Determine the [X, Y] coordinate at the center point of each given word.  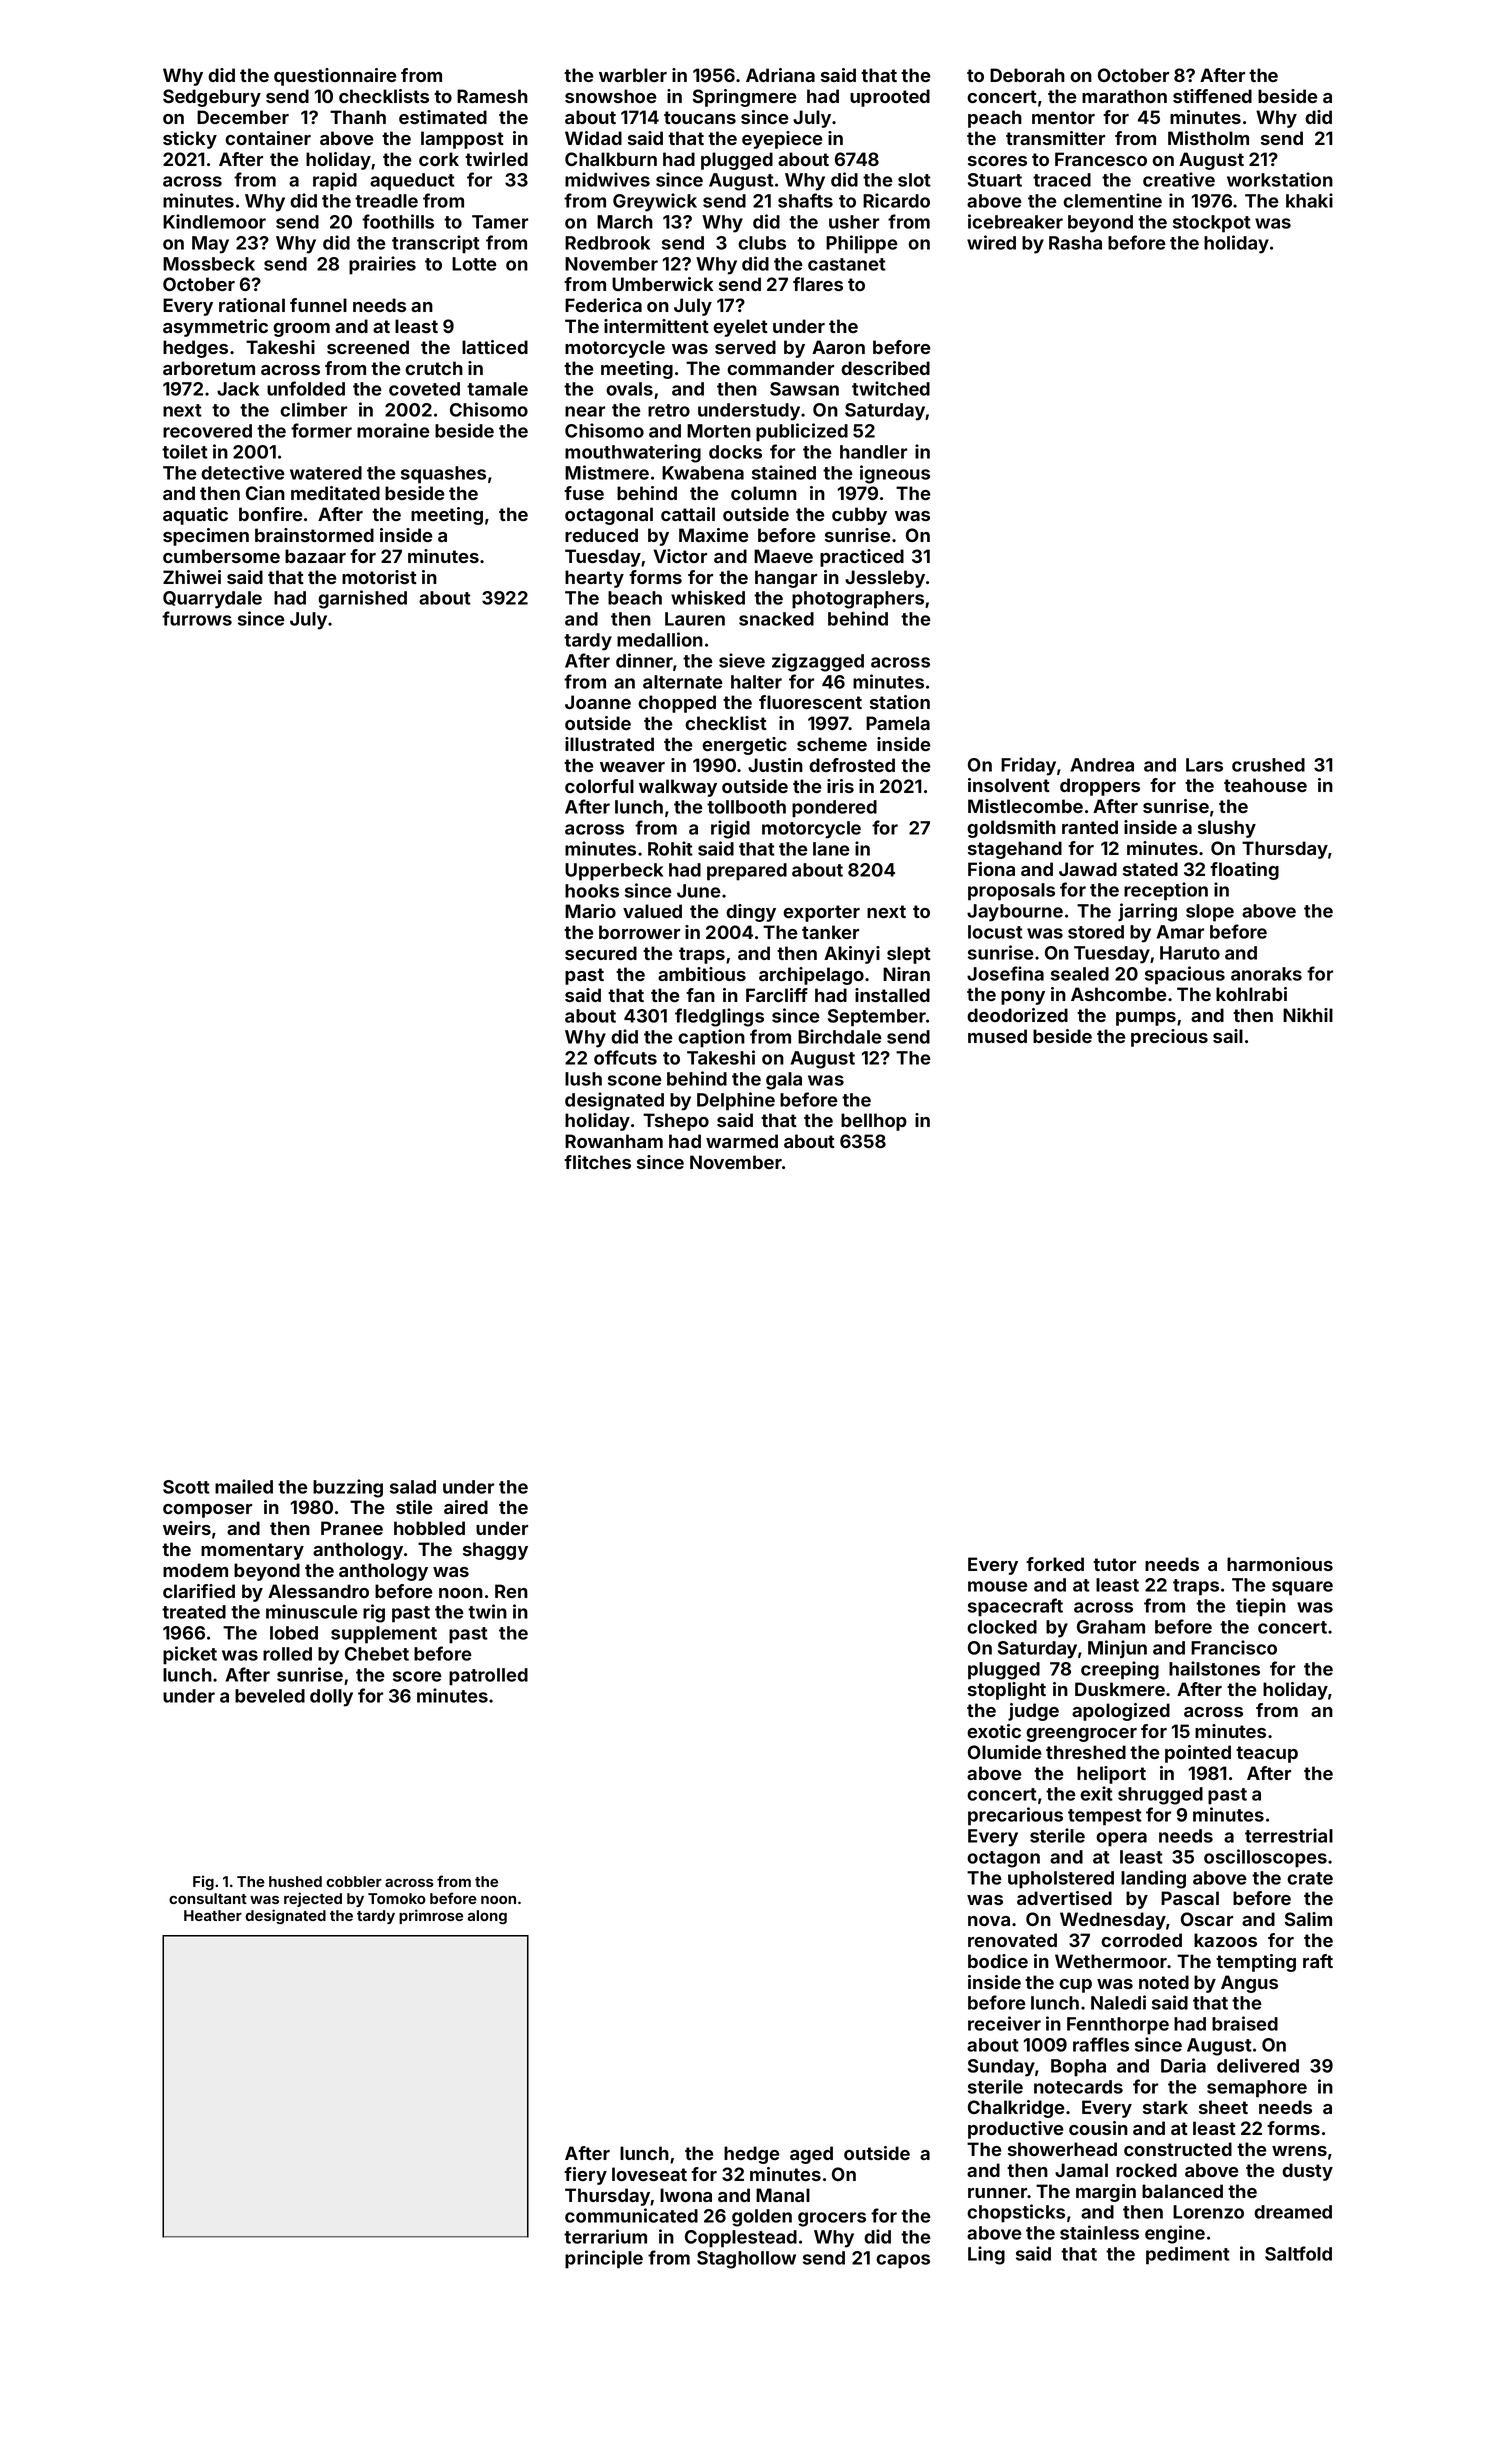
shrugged [1160, 1796]
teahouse [1265, 785]
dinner [644, 660]
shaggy [495, 1551]
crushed [1268, 765]
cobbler [354, 1881]
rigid [730, 829]
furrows [197, 618]
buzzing [348, 1488]
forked [1055, 1564]
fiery [585, 2176]
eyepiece [782, 140]
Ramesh [492, 96]
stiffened [1212, 96]
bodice [998, 1961]
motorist [379, 577]
